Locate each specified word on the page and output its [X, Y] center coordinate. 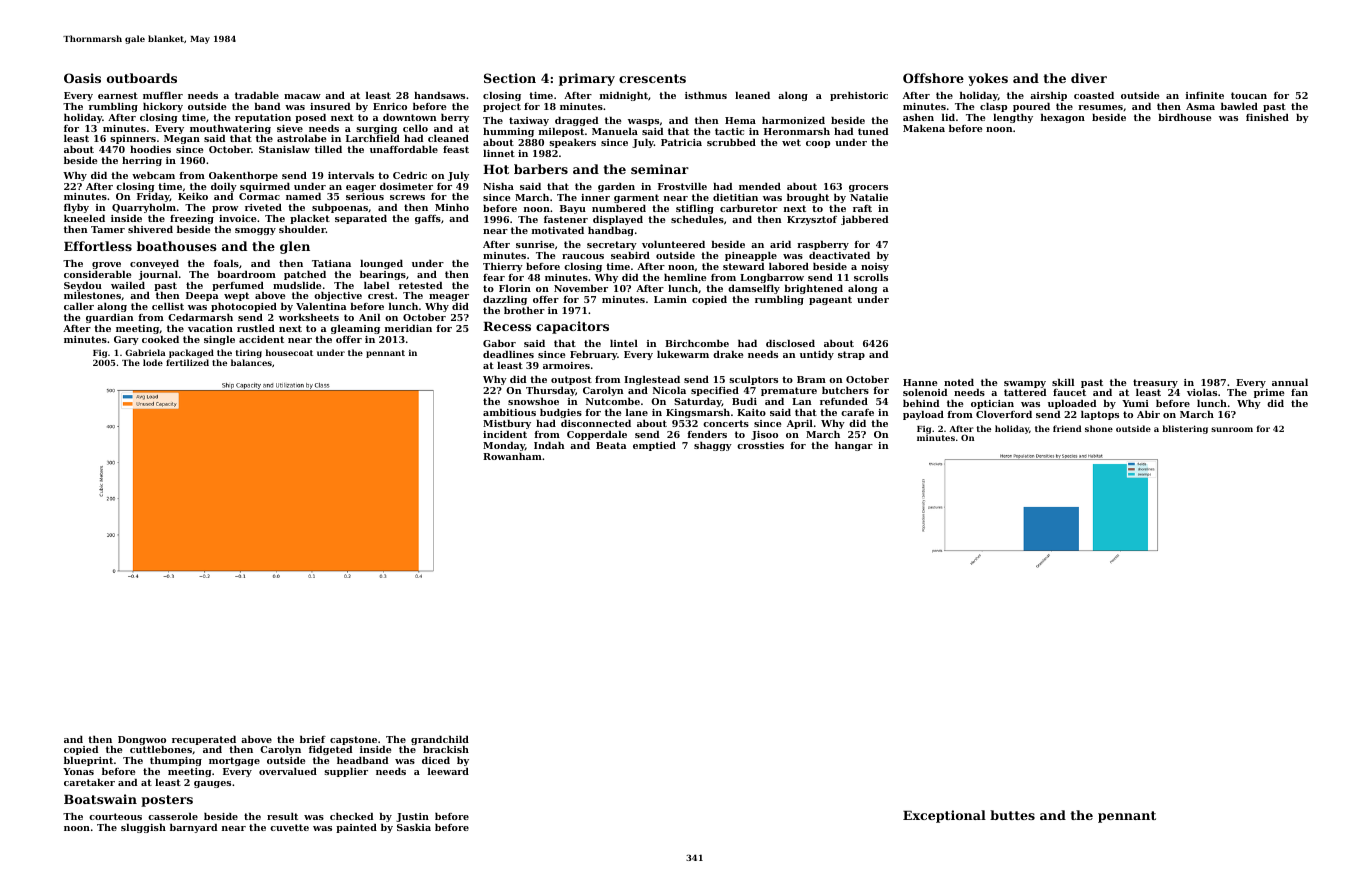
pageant [830, 300]
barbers [541, 169]
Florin [515, 288]
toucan [1249, 95]
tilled [328, 149]
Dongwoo [142, 740]
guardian [110, 318]
